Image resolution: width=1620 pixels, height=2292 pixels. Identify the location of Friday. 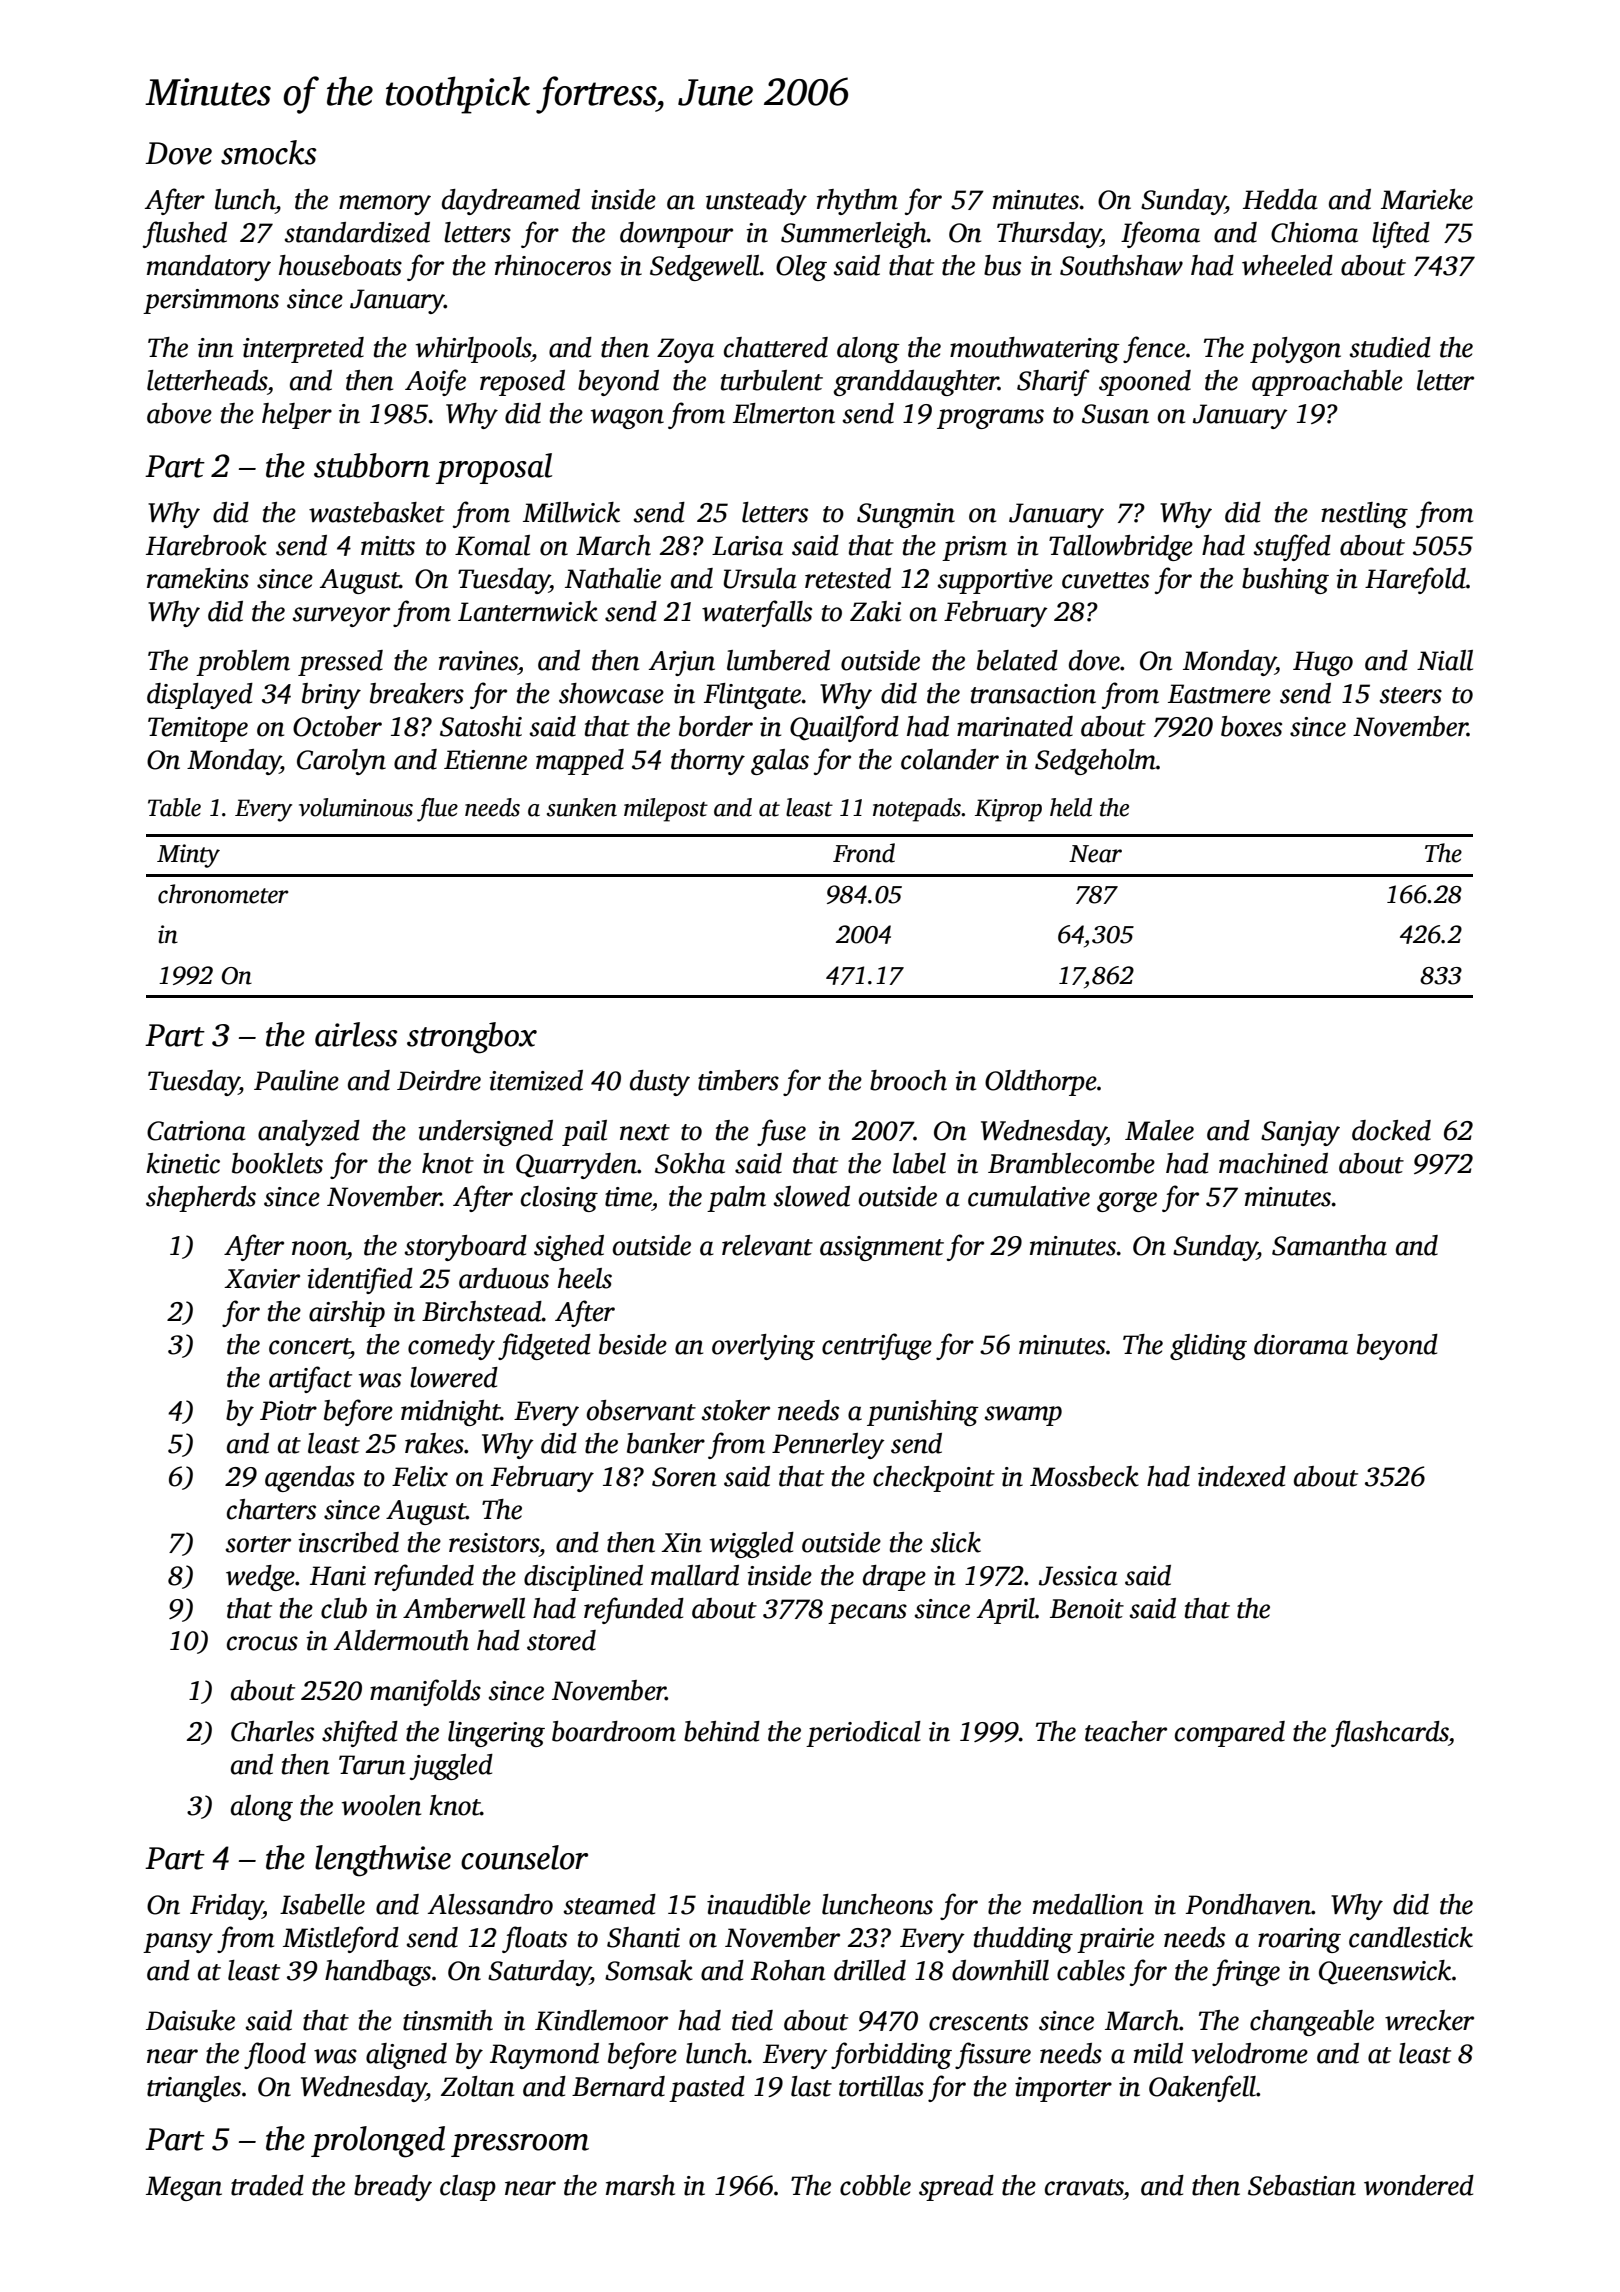
(226, 1907).
